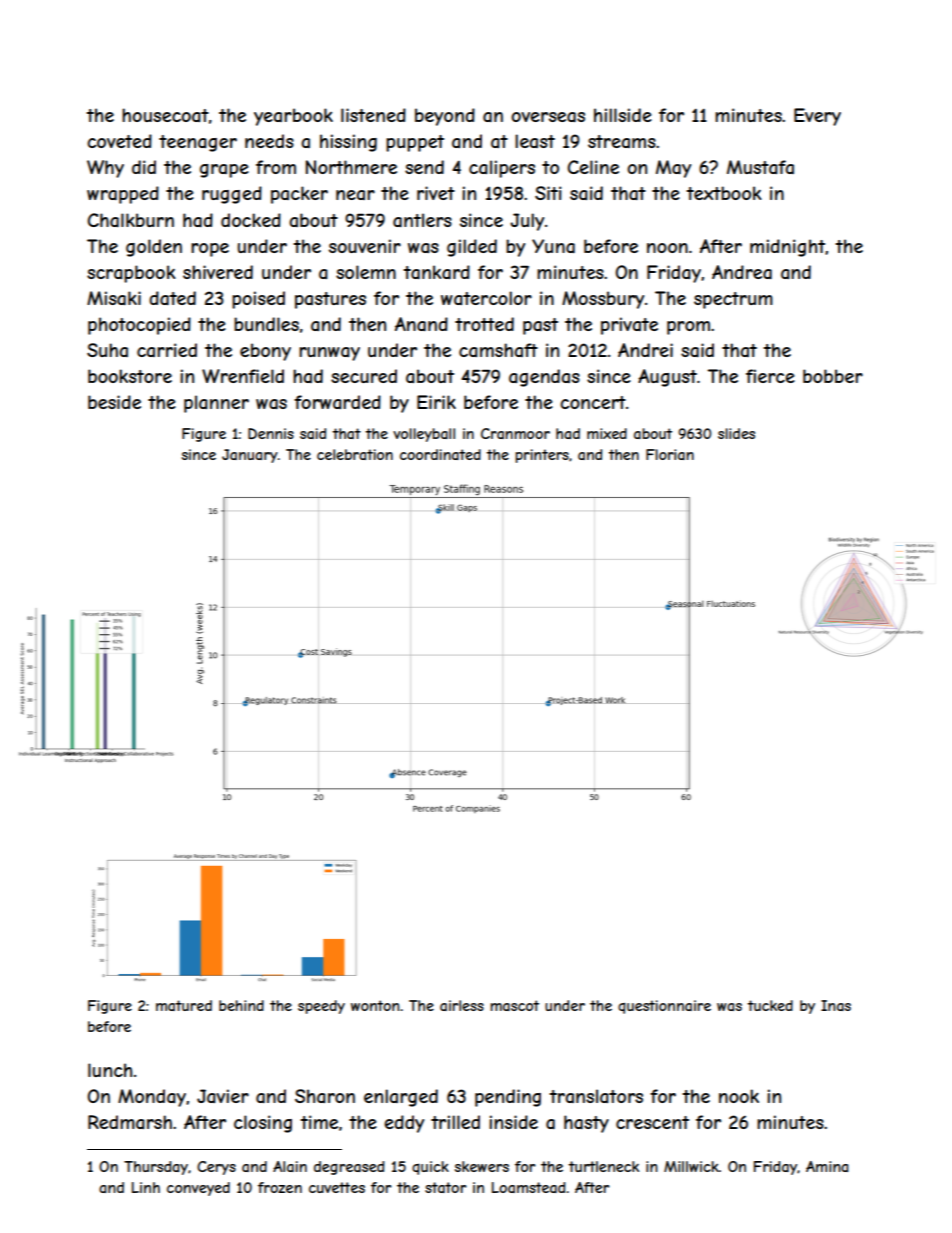  What do you see at coordinates (280, 1187) in the page?
I see `frozen` at bounding box center [280, 1187].
